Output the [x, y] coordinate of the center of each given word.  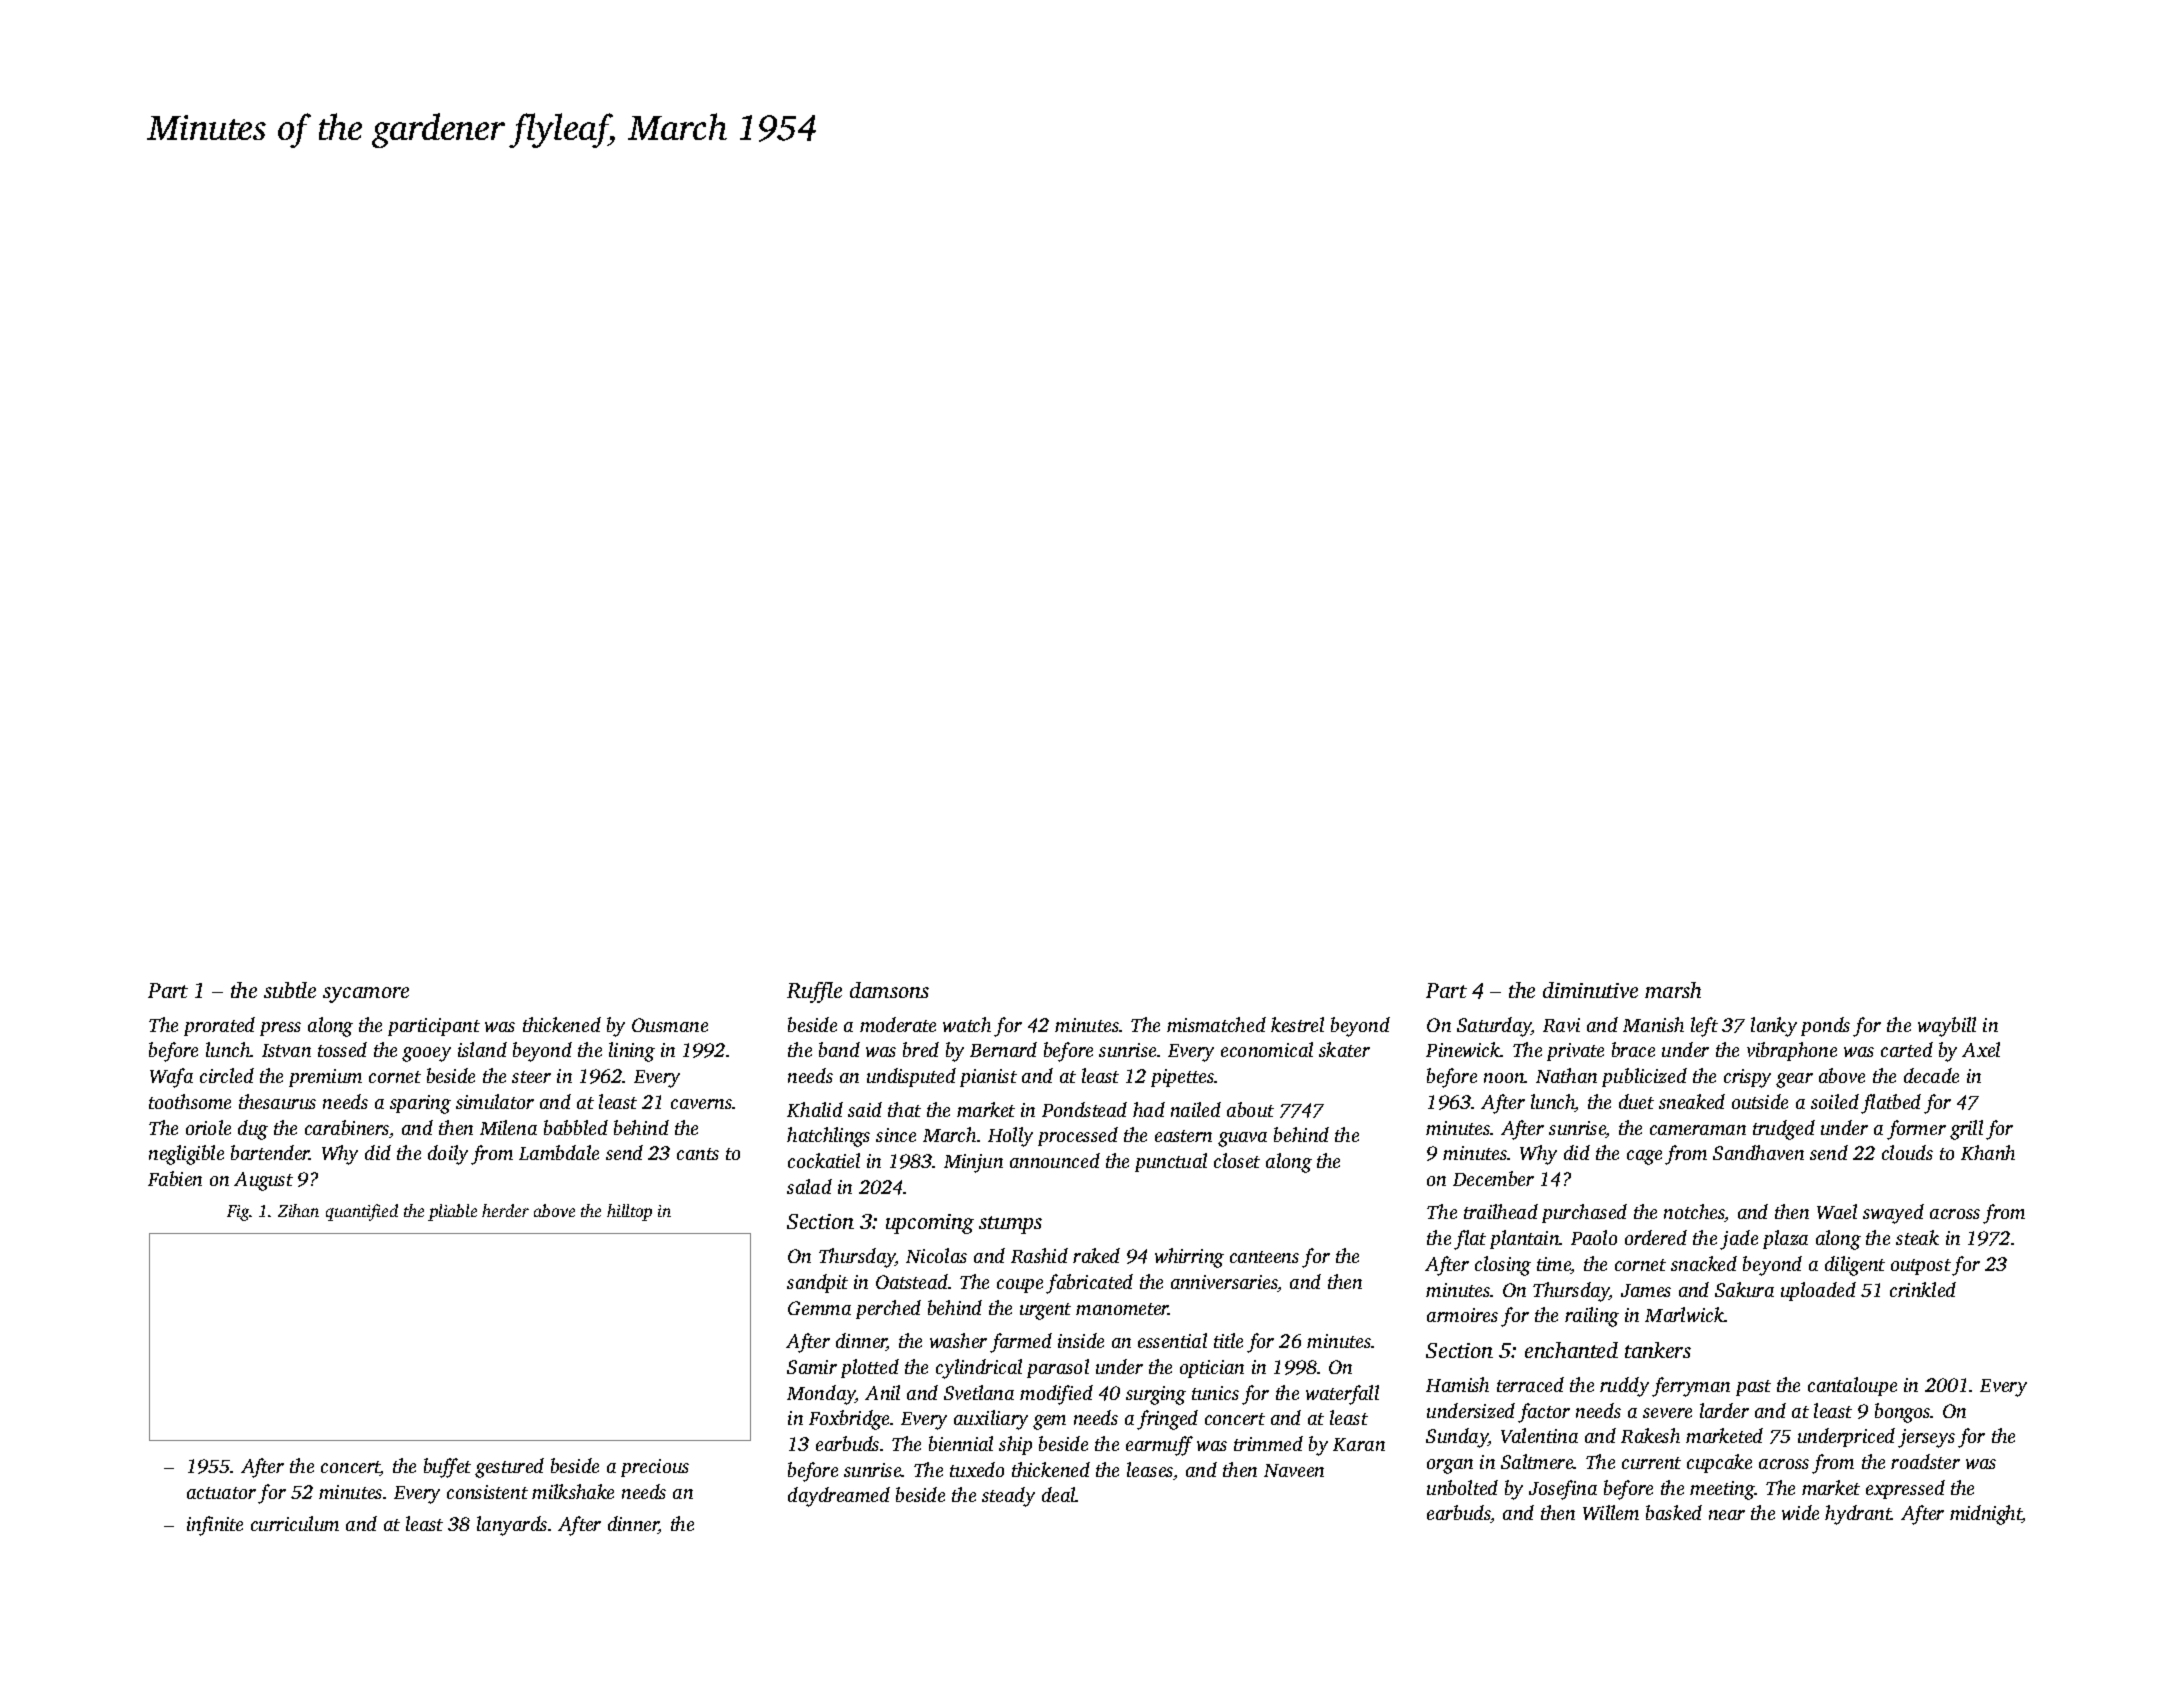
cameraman [1698, 1130]
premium [325, 1078]
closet [1237, 1160]
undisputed [911, 1077]
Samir [812, 1367]
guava [1242, 1139]
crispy [1747, 1078]
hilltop [629, 1212]
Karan [1359, 1444]
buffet [447, 1468]
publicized [1644, 1077]
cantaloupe [1852, 1386]
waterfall [1342, 1395]
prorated [219, 1026]
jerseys [1926, 1438]
